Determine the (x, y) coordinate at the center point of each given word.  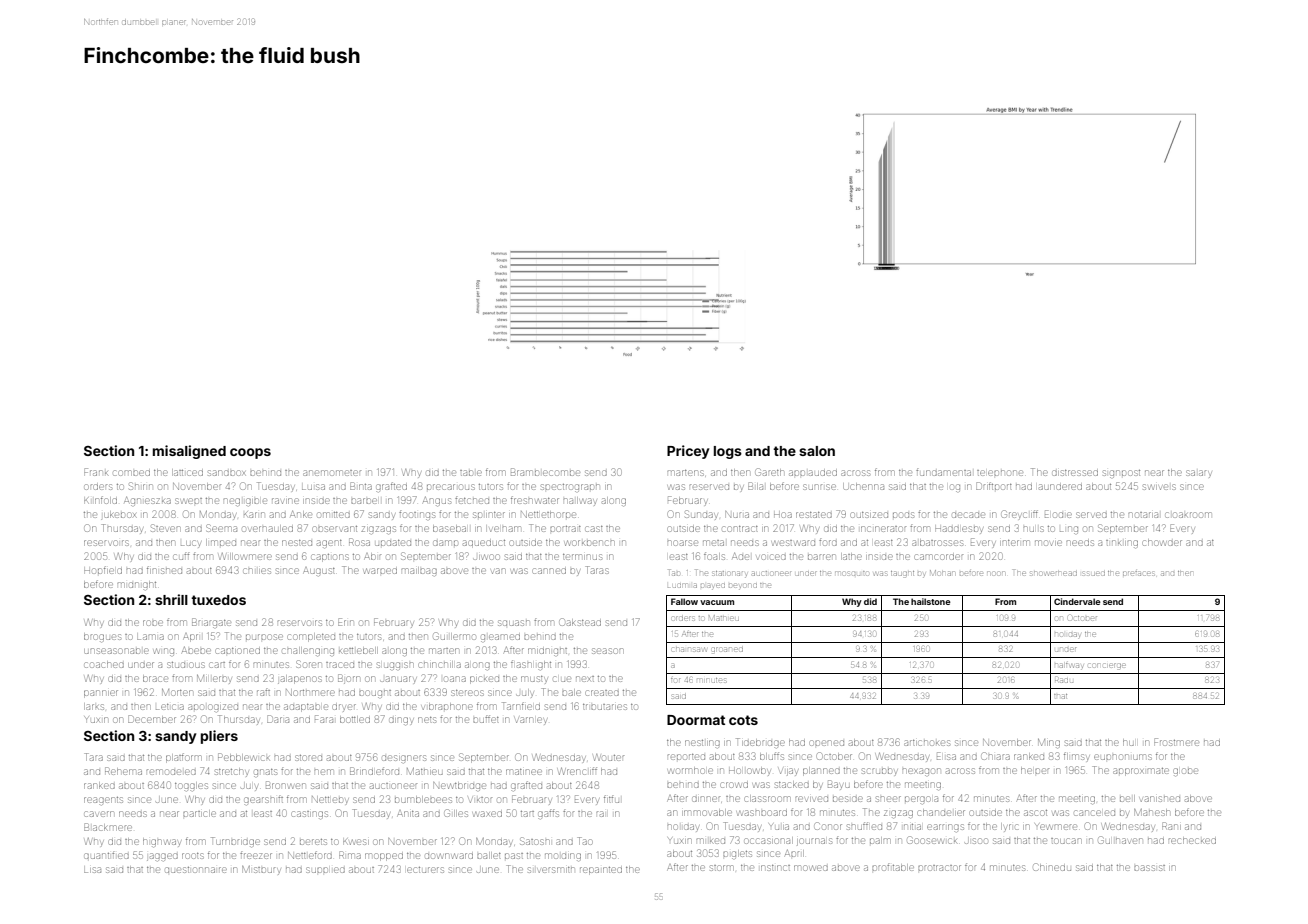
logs (728, 452)
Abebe (196, 650)
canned (549, 571)
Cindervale (1077, 601)
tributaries (605, 707)
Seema (221, 528)
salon (817, 451)
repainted (601, 871)
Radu (1064, 680)
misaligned (189, 452)
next (585, 679)
